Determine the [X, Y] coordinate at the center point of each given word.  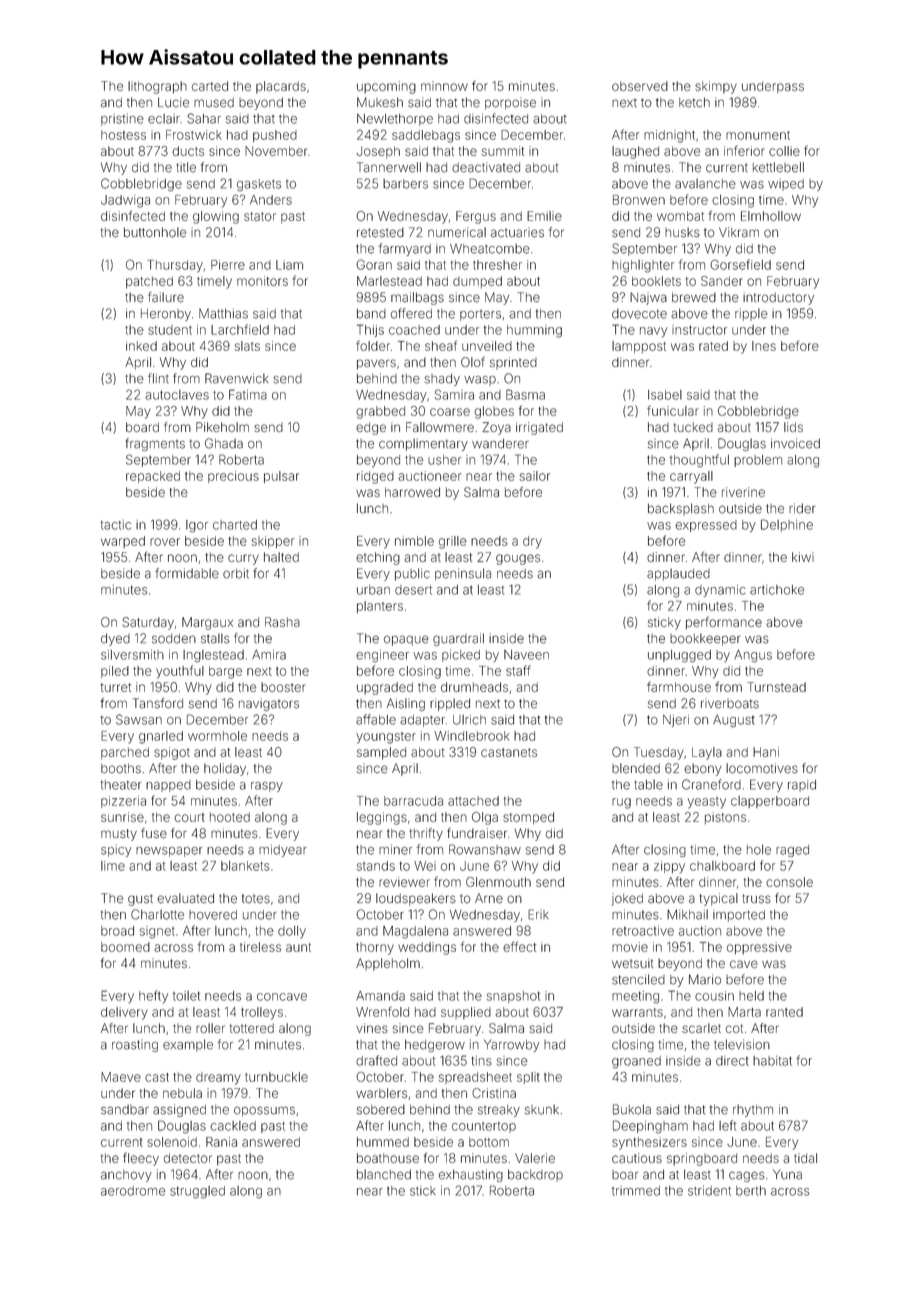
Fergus [476, 217]
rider [802, 508]
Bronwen [639, 200]
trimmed [636, 1191]
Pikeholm [222, 427]
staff [518, 670]
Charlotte [157, 914]
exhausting [471, 1175]
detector [188, 1158]
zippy [669, 867]
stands [376, 866]
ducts [188, 151]
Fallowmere [440, 427]
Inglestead [213, 656]
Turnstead [776, 687]
